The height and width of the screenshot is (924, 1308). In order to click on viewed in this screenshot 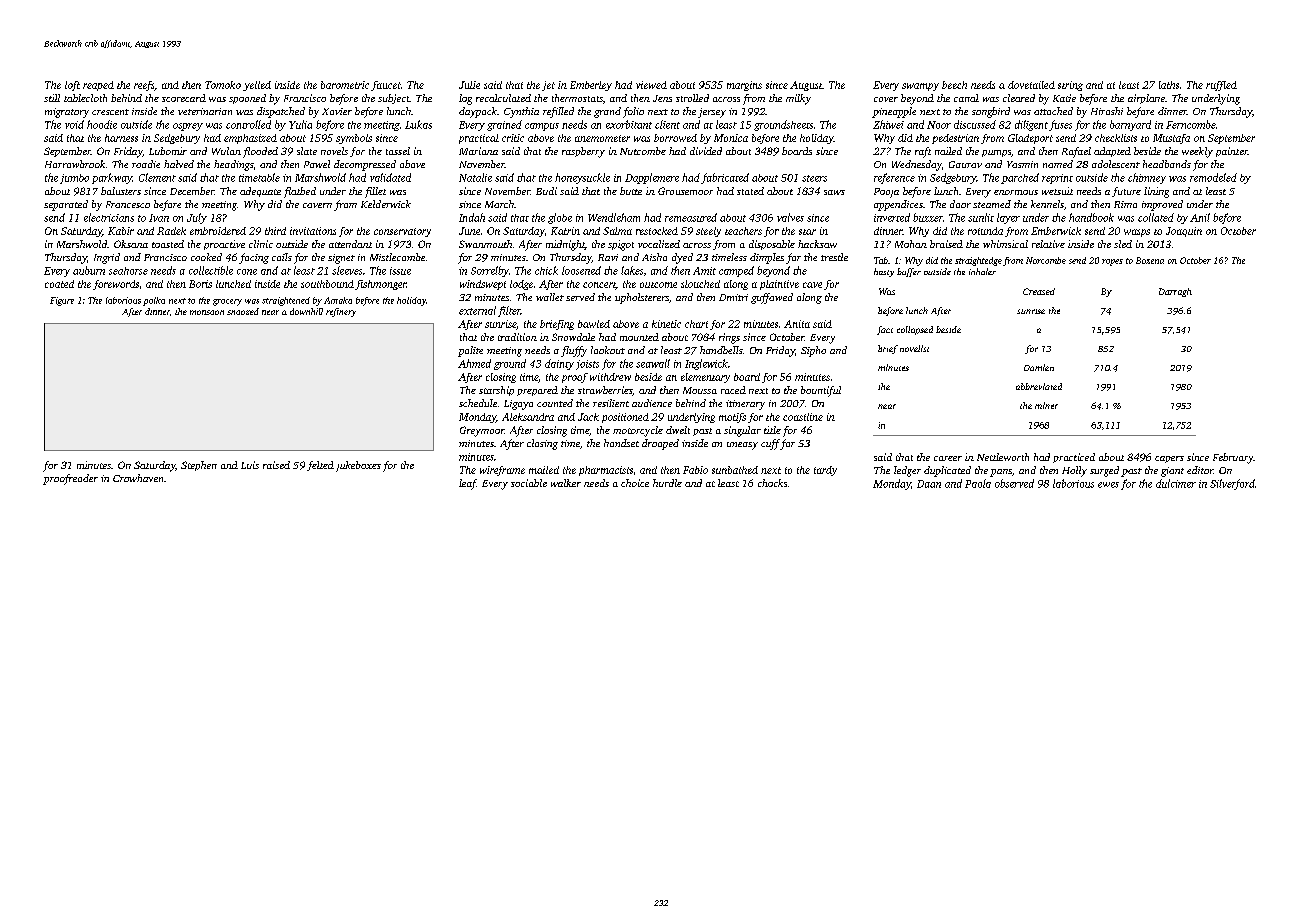, I will do `click(651, 85)`.
